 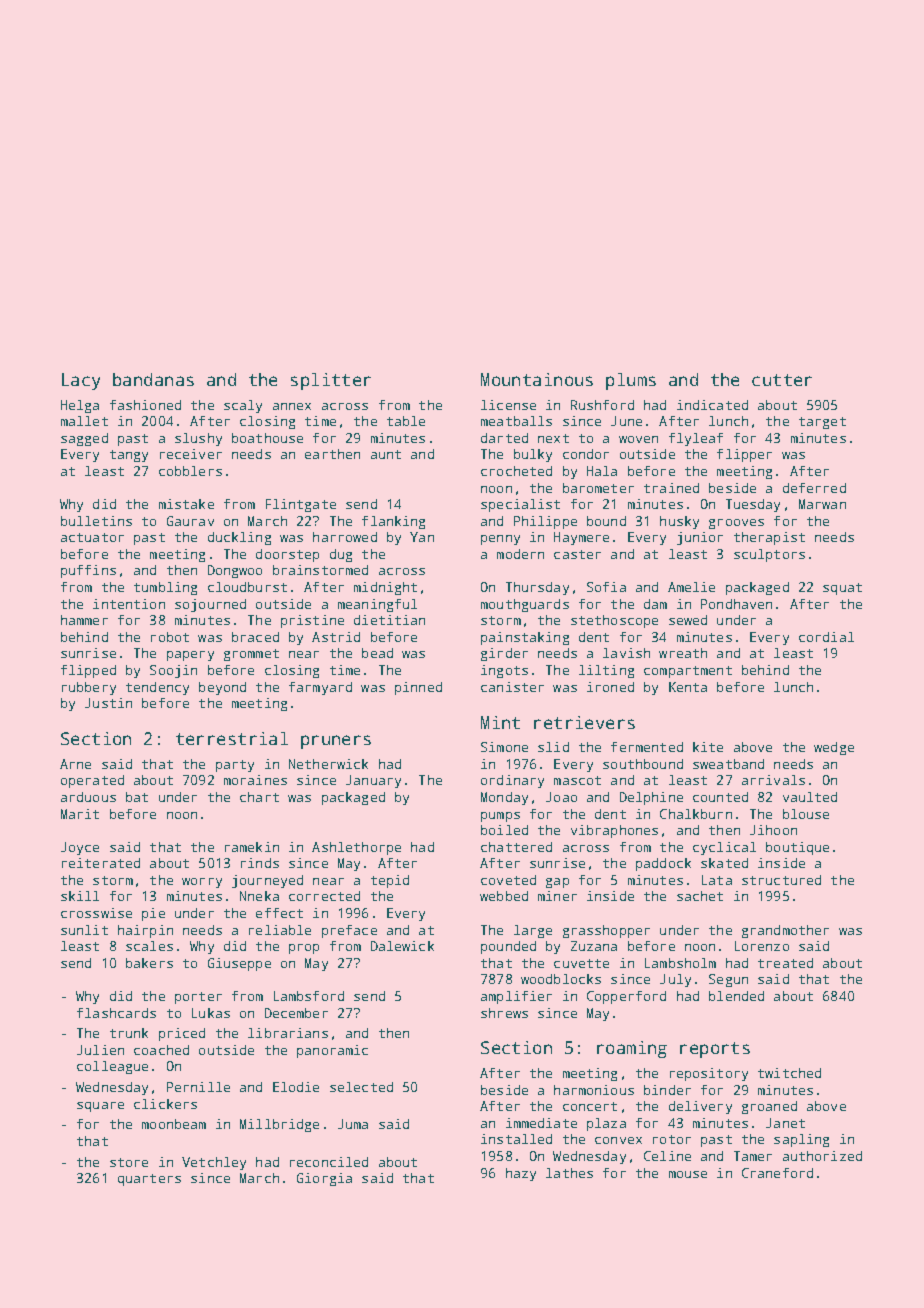 I want to click on ramekin, so click(x=252, y=847).
